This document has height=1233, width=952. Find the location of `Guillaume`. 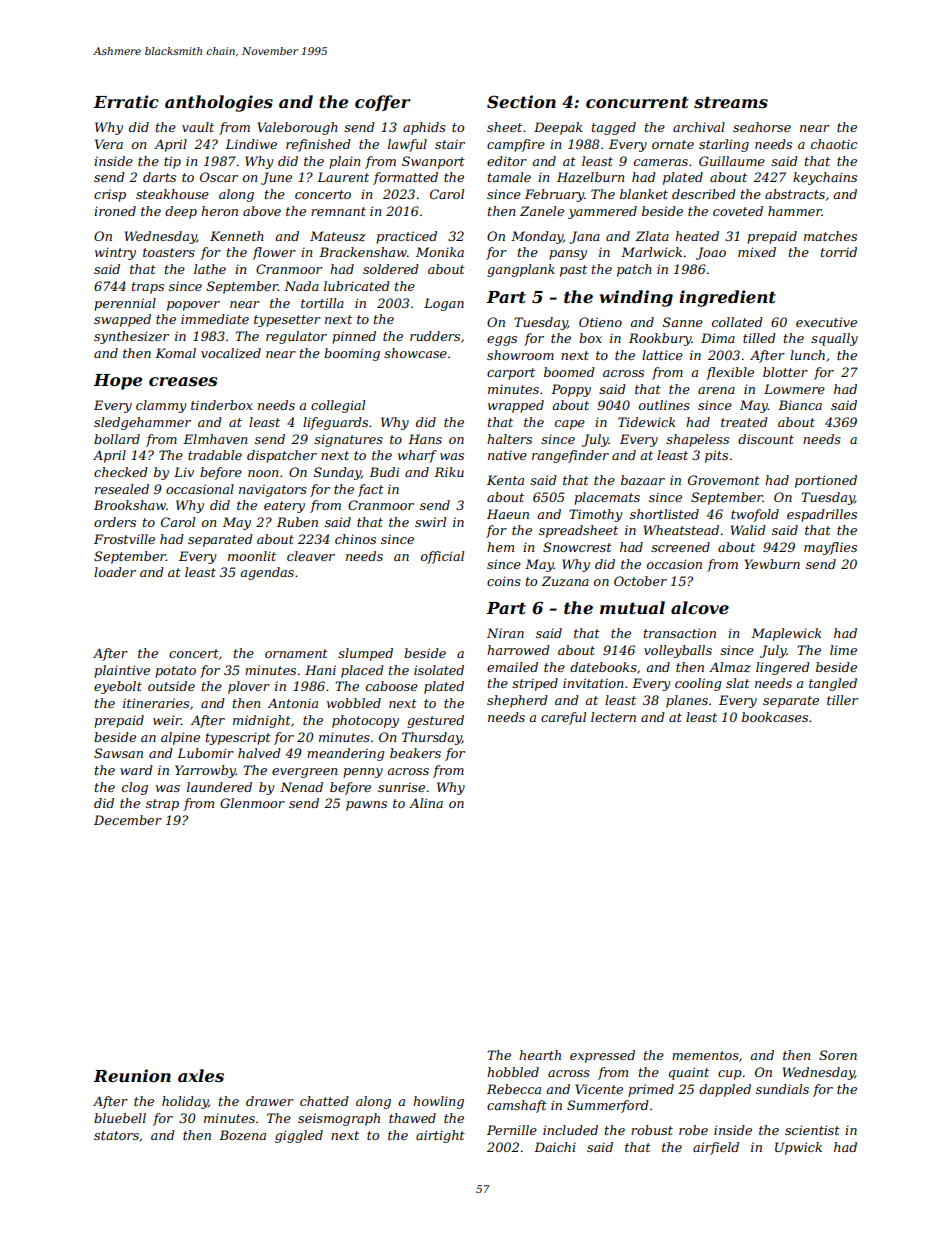

Guillaume is located at coordinates (732, 161).
